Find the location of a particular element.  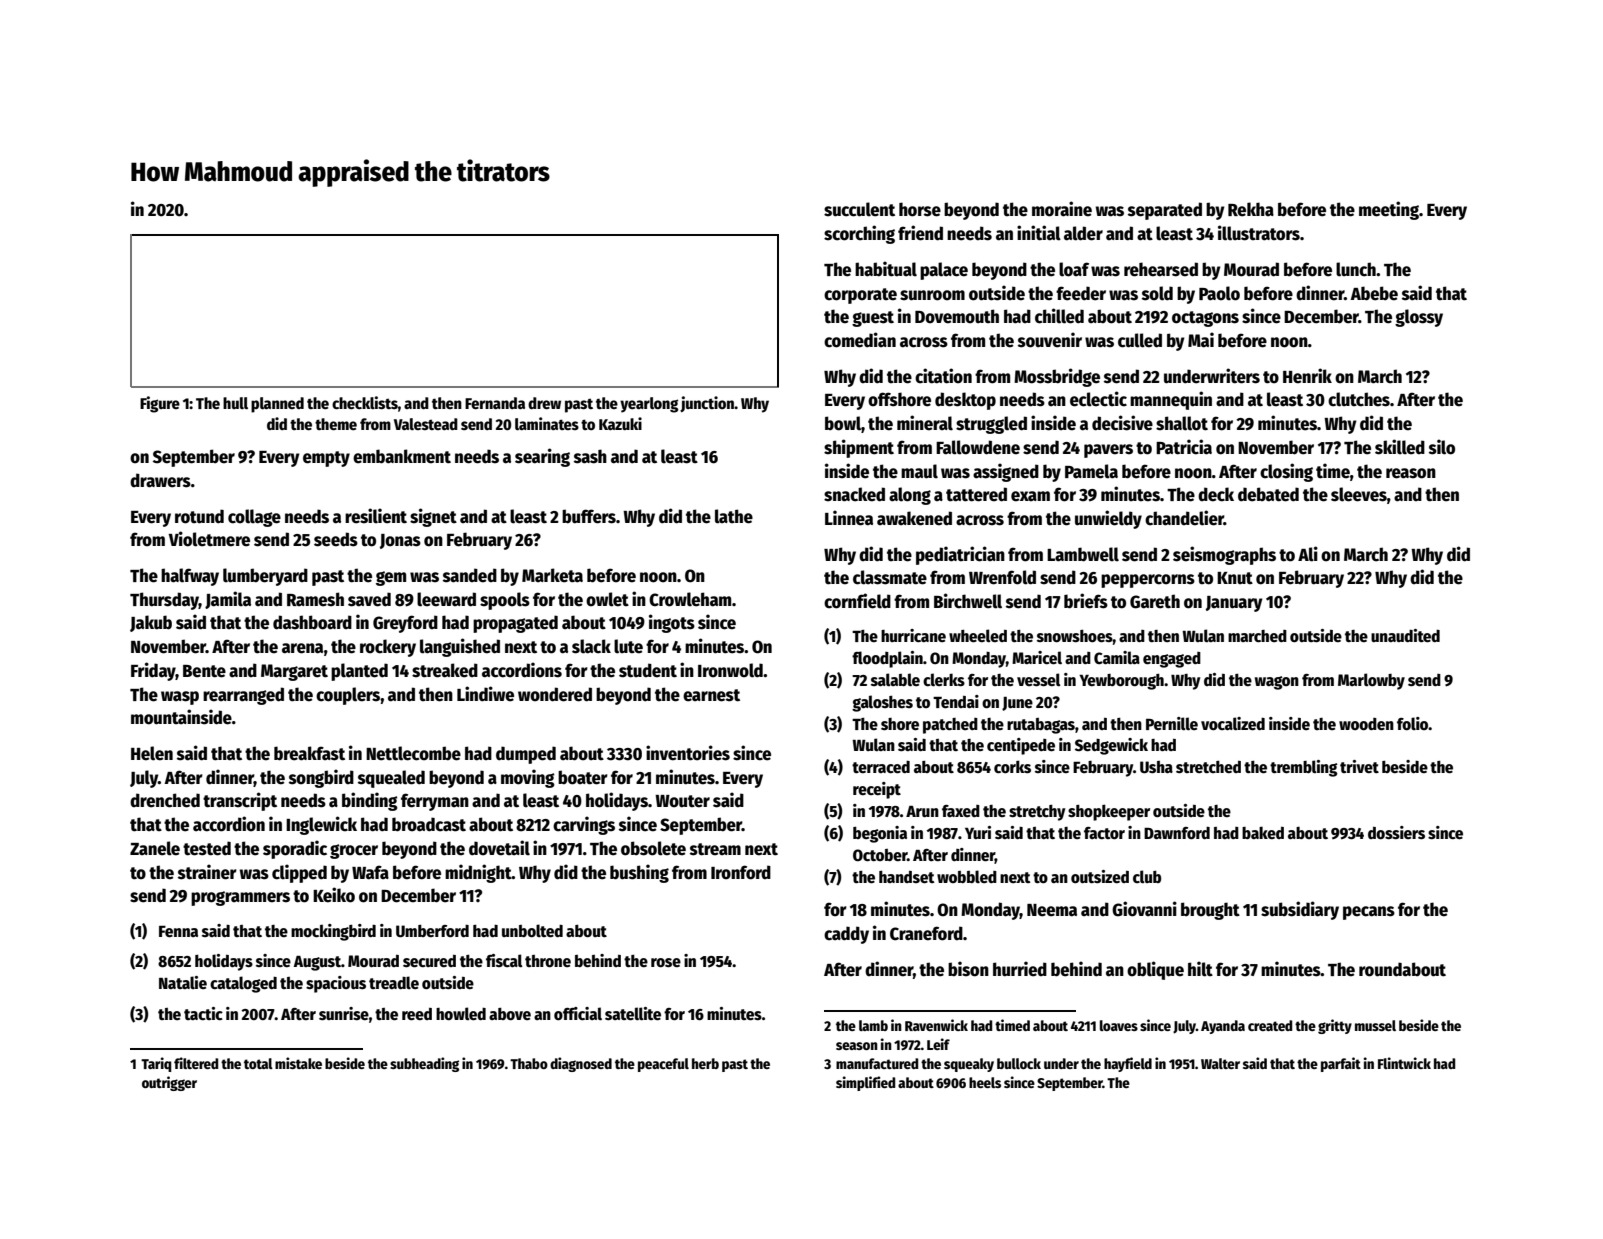

heels is located at coordinates (985, 1082).
